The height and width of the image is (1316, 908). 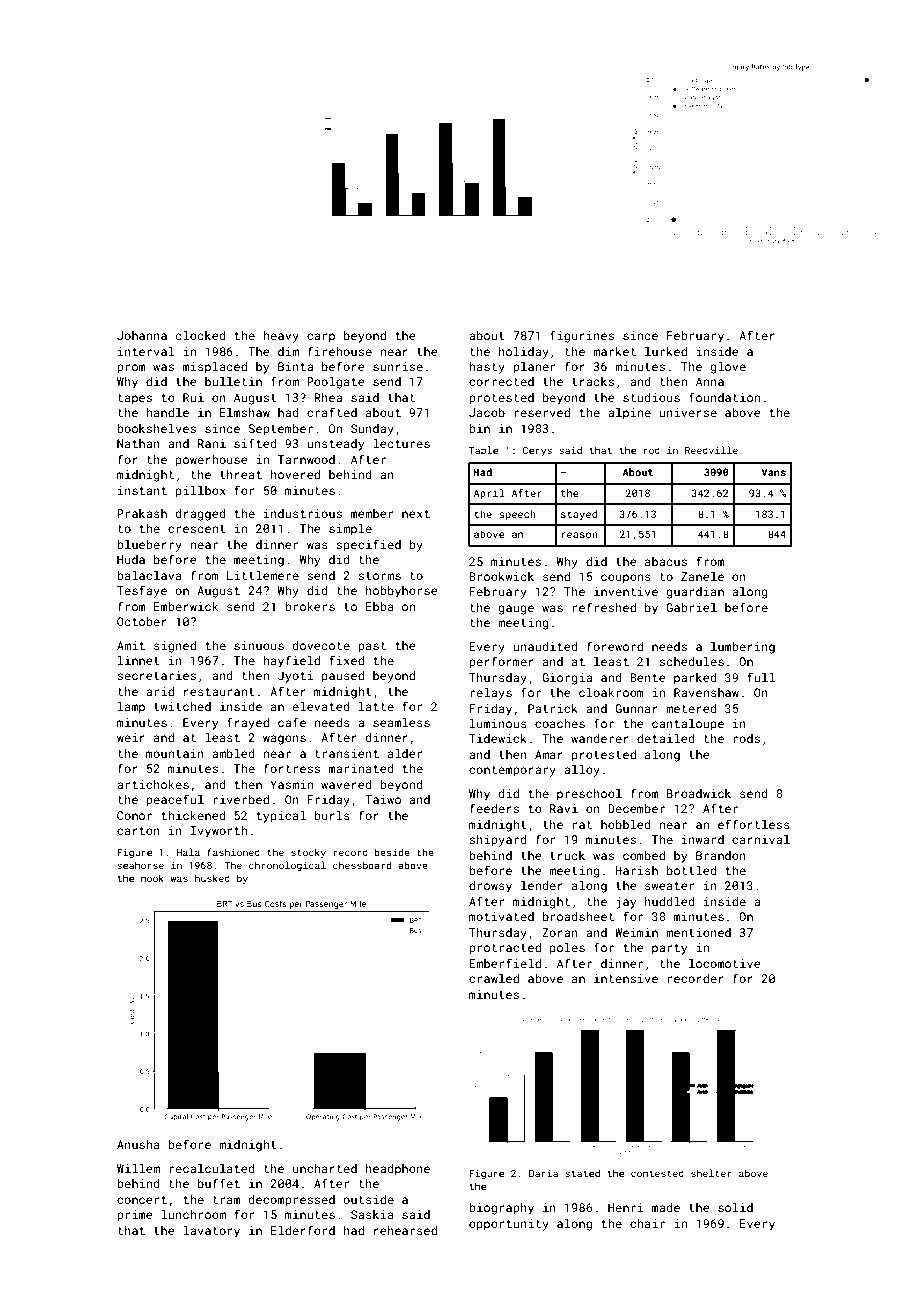 What do you see at coordinates (402, 592) in the image?
I see `hobbyhorse` at bounding box center [402, 592].
